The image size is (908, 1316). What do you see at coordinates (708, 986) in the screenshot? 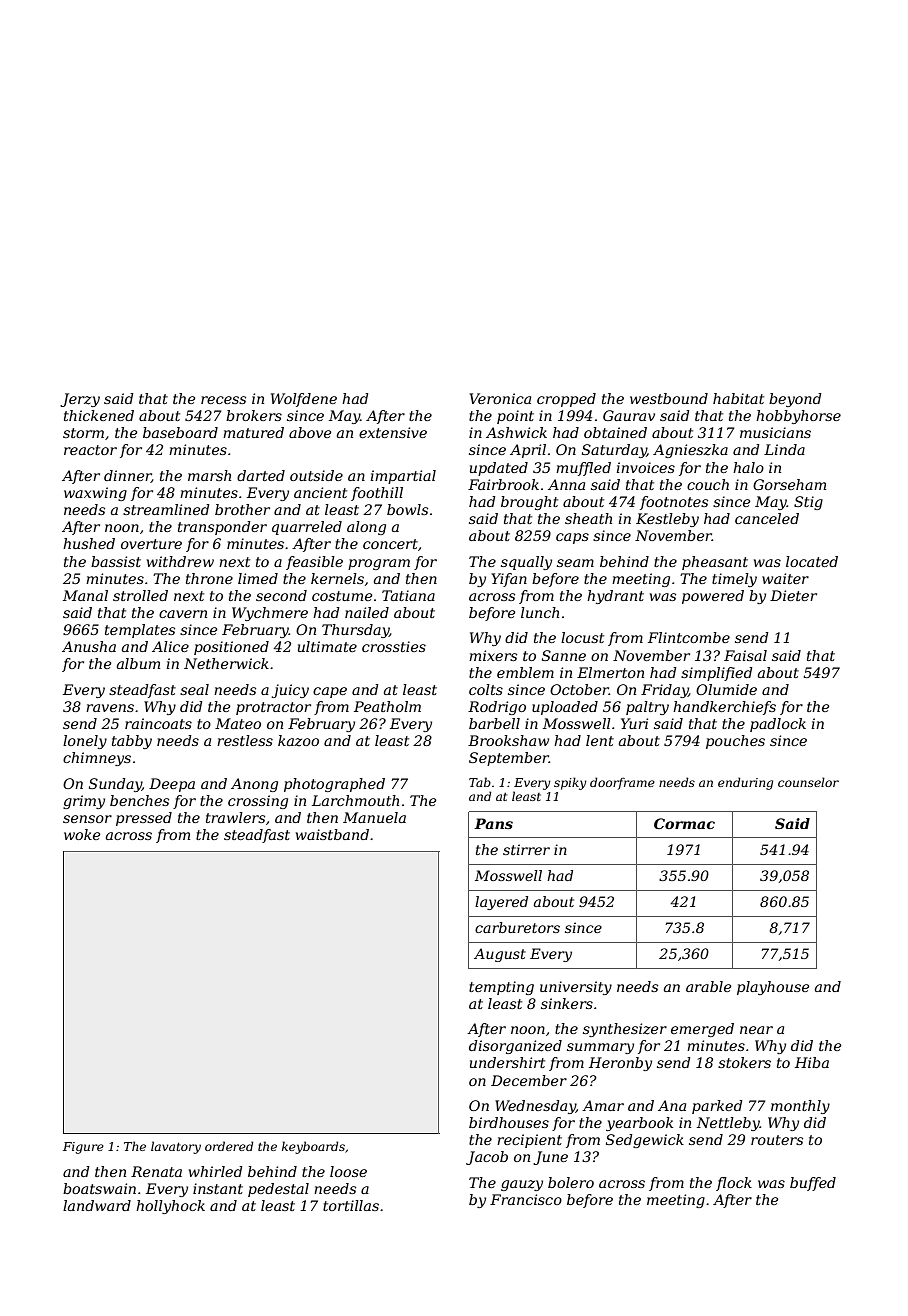
I see `arable` at bounding box center [708, 986].
